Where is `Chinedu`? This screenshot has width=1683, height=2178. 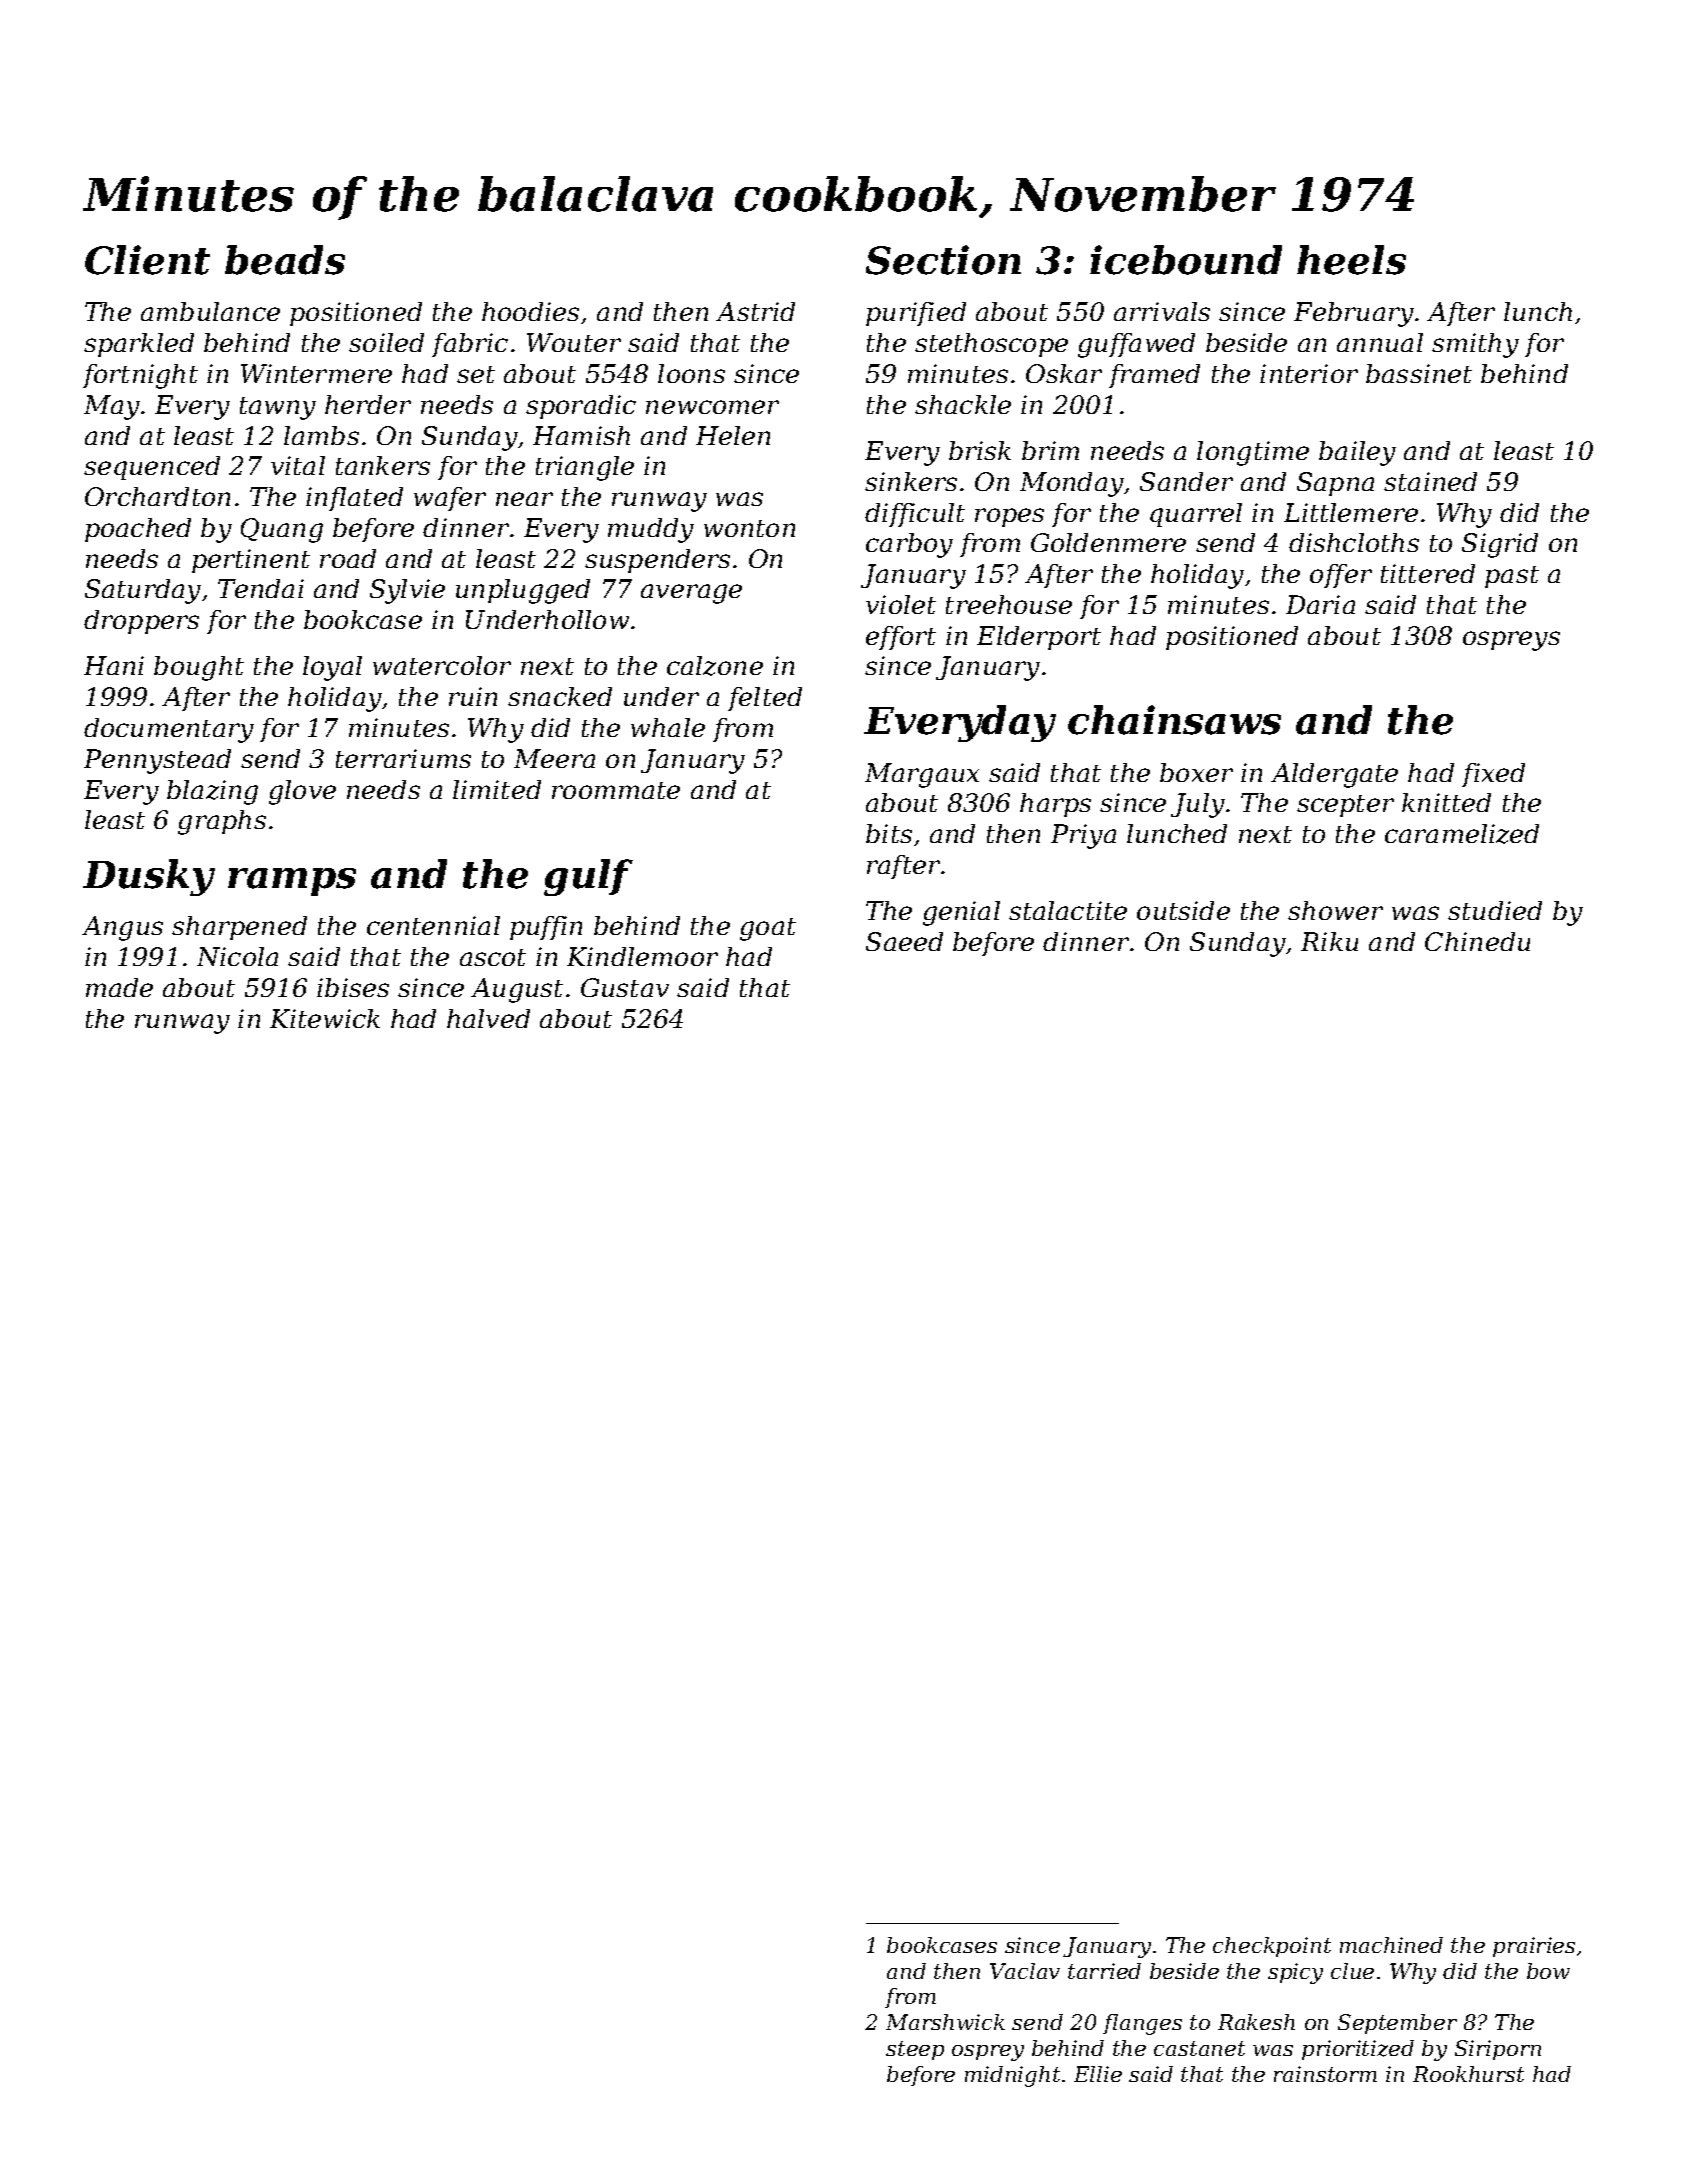
Chinedu is located at coordinates (1477, 941).
